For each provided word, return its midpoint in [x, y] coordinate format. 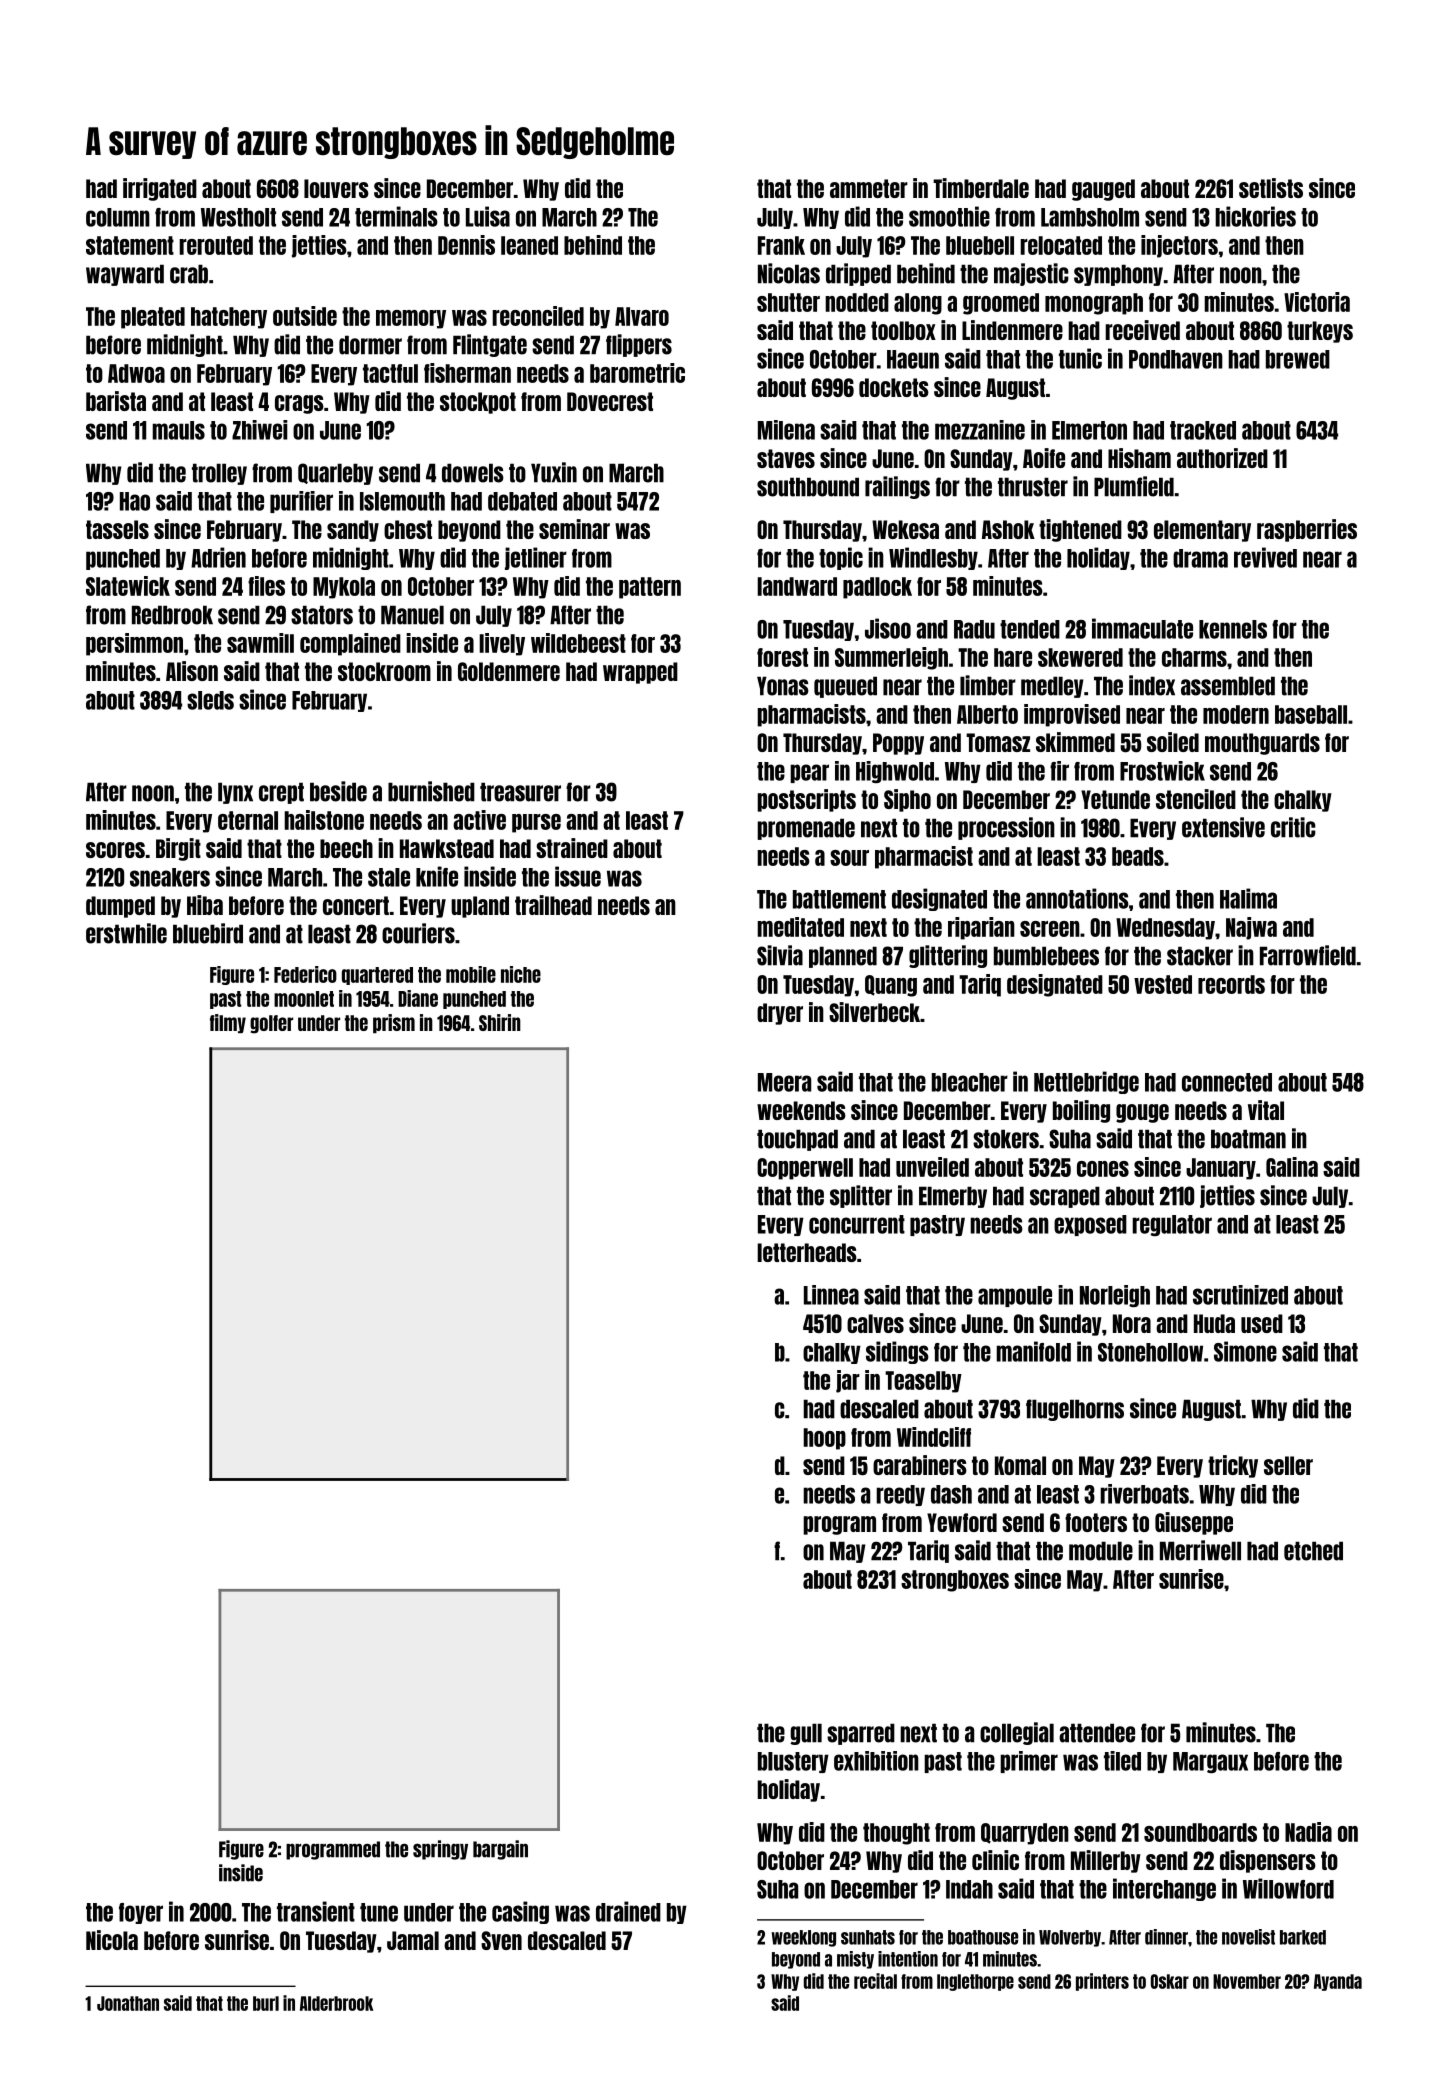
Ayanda [1338, 1982]
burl [266, 2003]
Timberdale [981, 188]
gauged [1103, 190]
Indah [969, 1889]
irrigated [160, 189]
